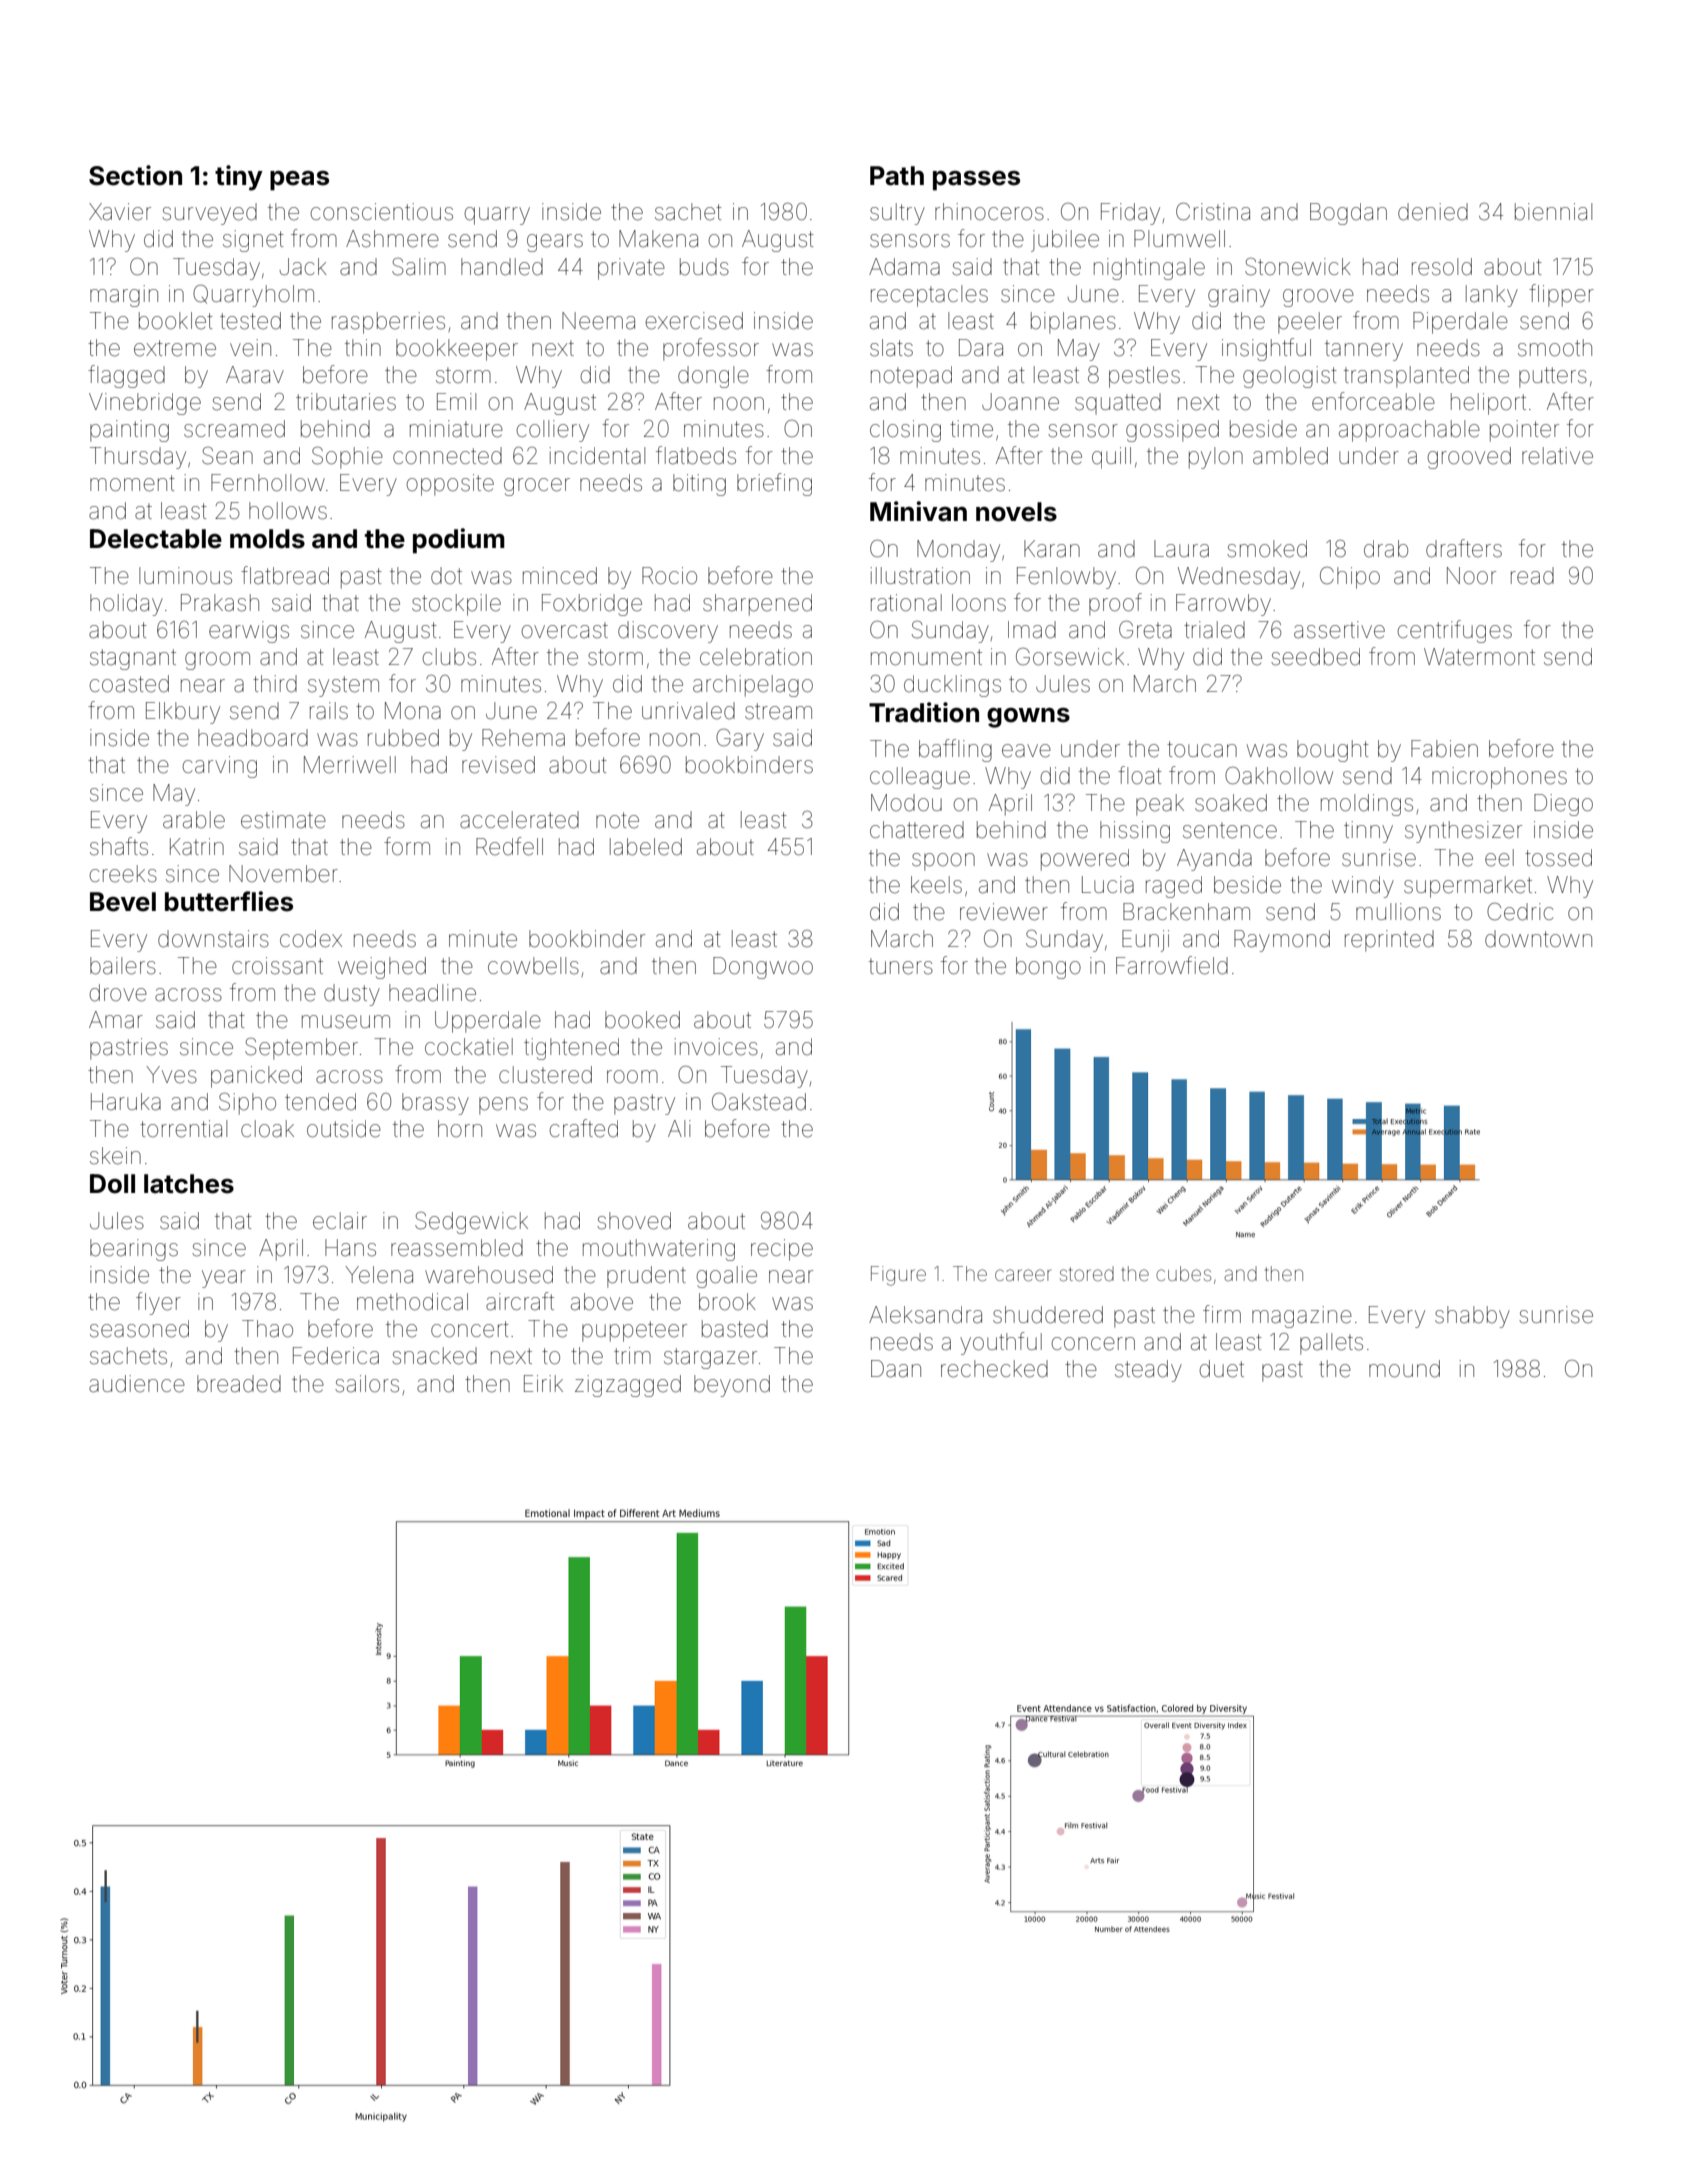 This screenshot has width=1683, height=2178. What do you see at coordinates (133, 659) in the screenshot?
I see `stagnant` at bounding box center [133, 659].
